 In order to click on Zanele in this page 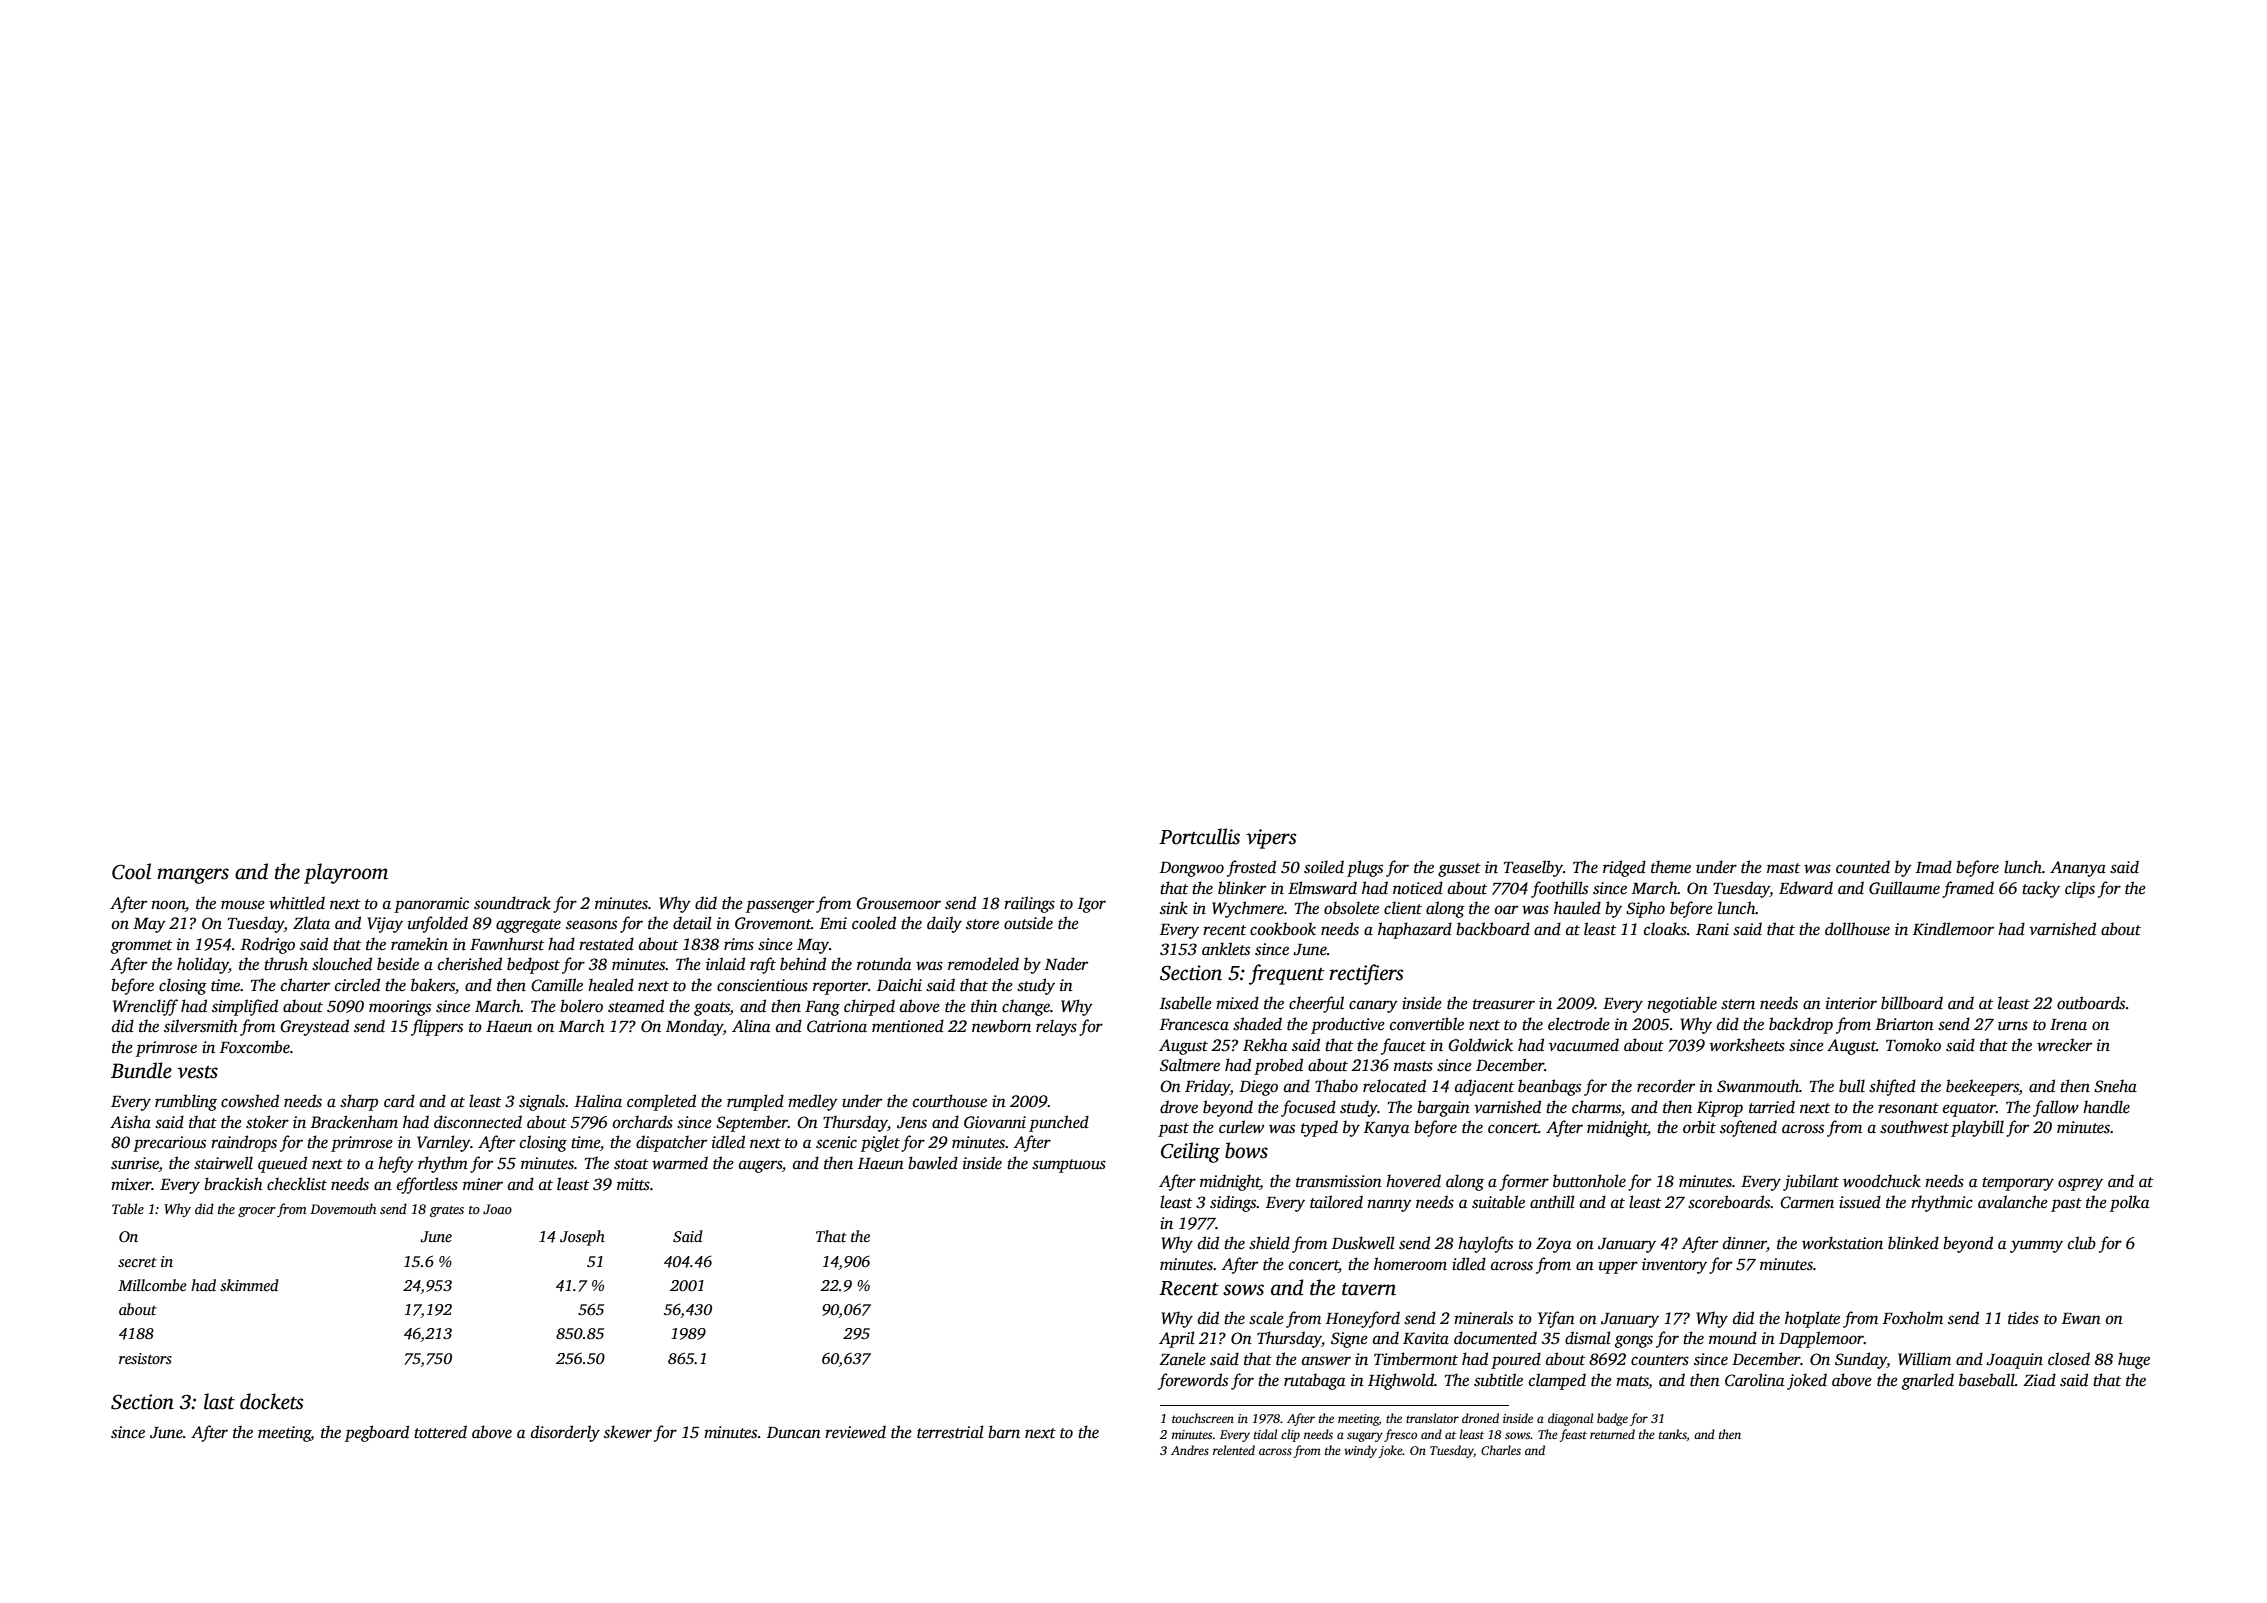, I will do `click(1182, 1359)`.
